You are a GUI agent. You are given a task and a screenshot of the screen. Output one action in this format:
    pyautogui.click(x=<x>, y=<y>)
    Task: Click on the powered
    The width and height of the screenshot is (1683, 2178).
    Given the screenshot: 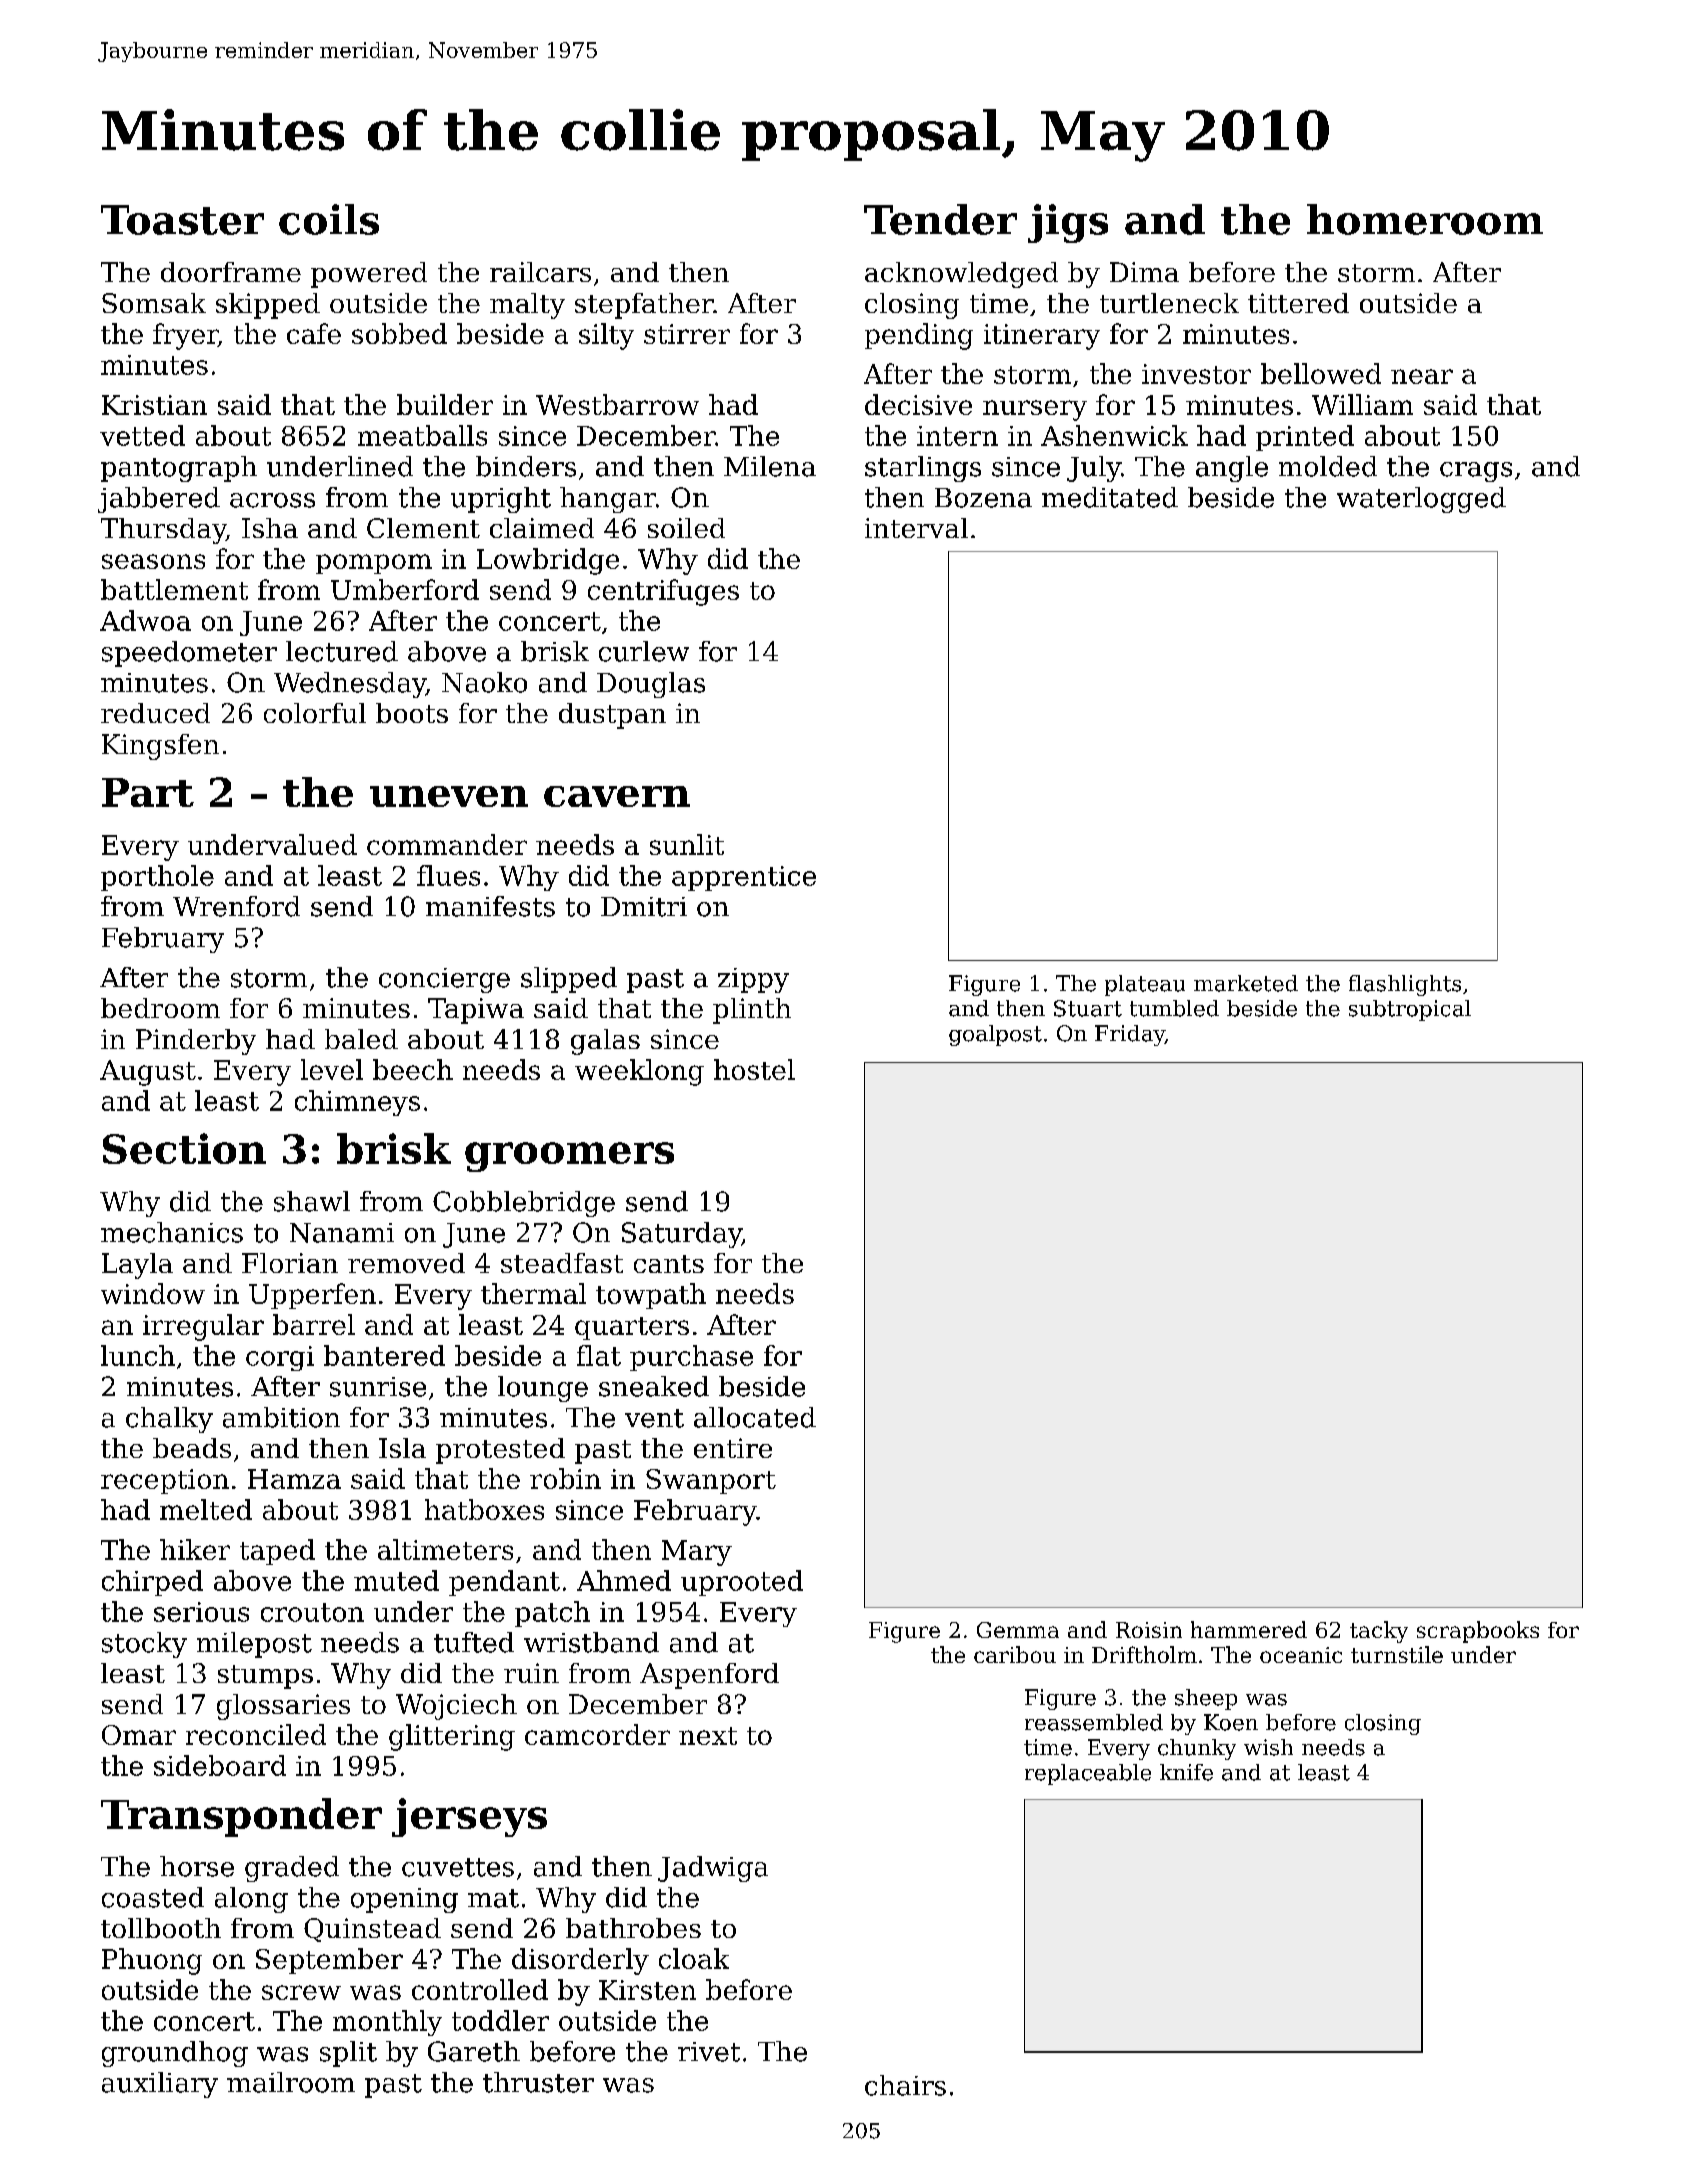 What is the action you would take?
    pyautogui.click(x=369, y=275)
